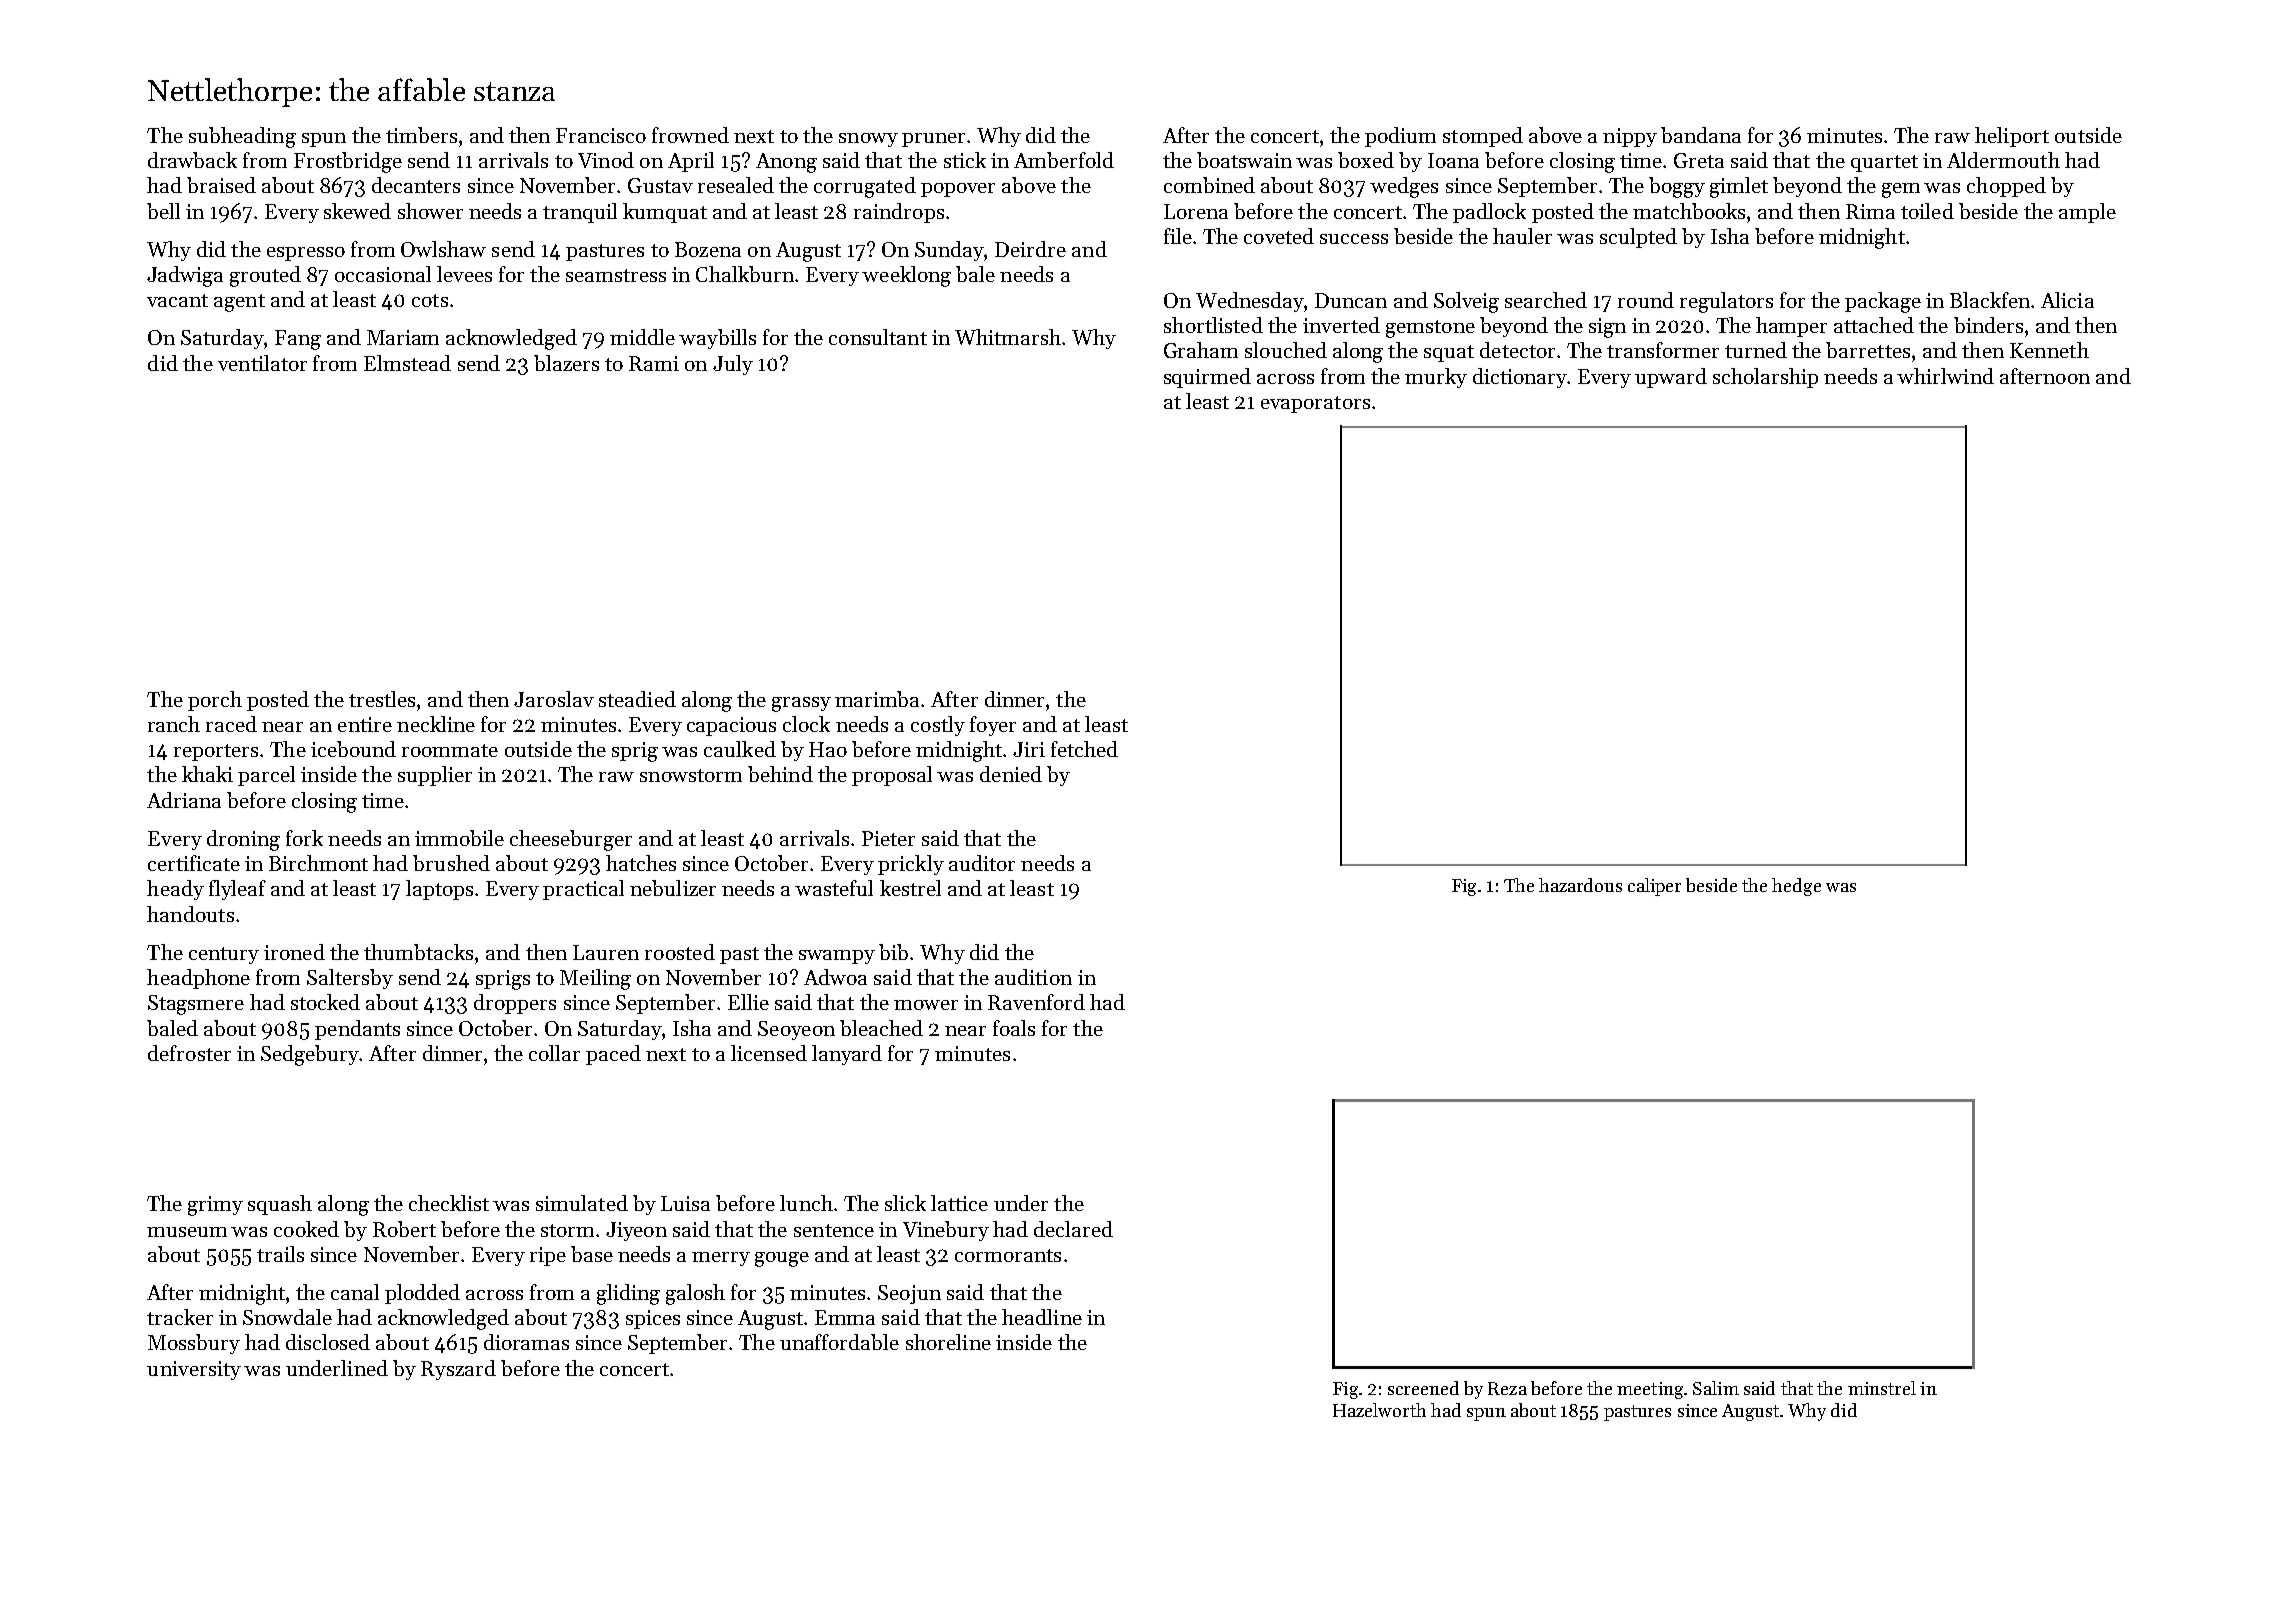  I want to click on Reza, so click(1507, 1388).
